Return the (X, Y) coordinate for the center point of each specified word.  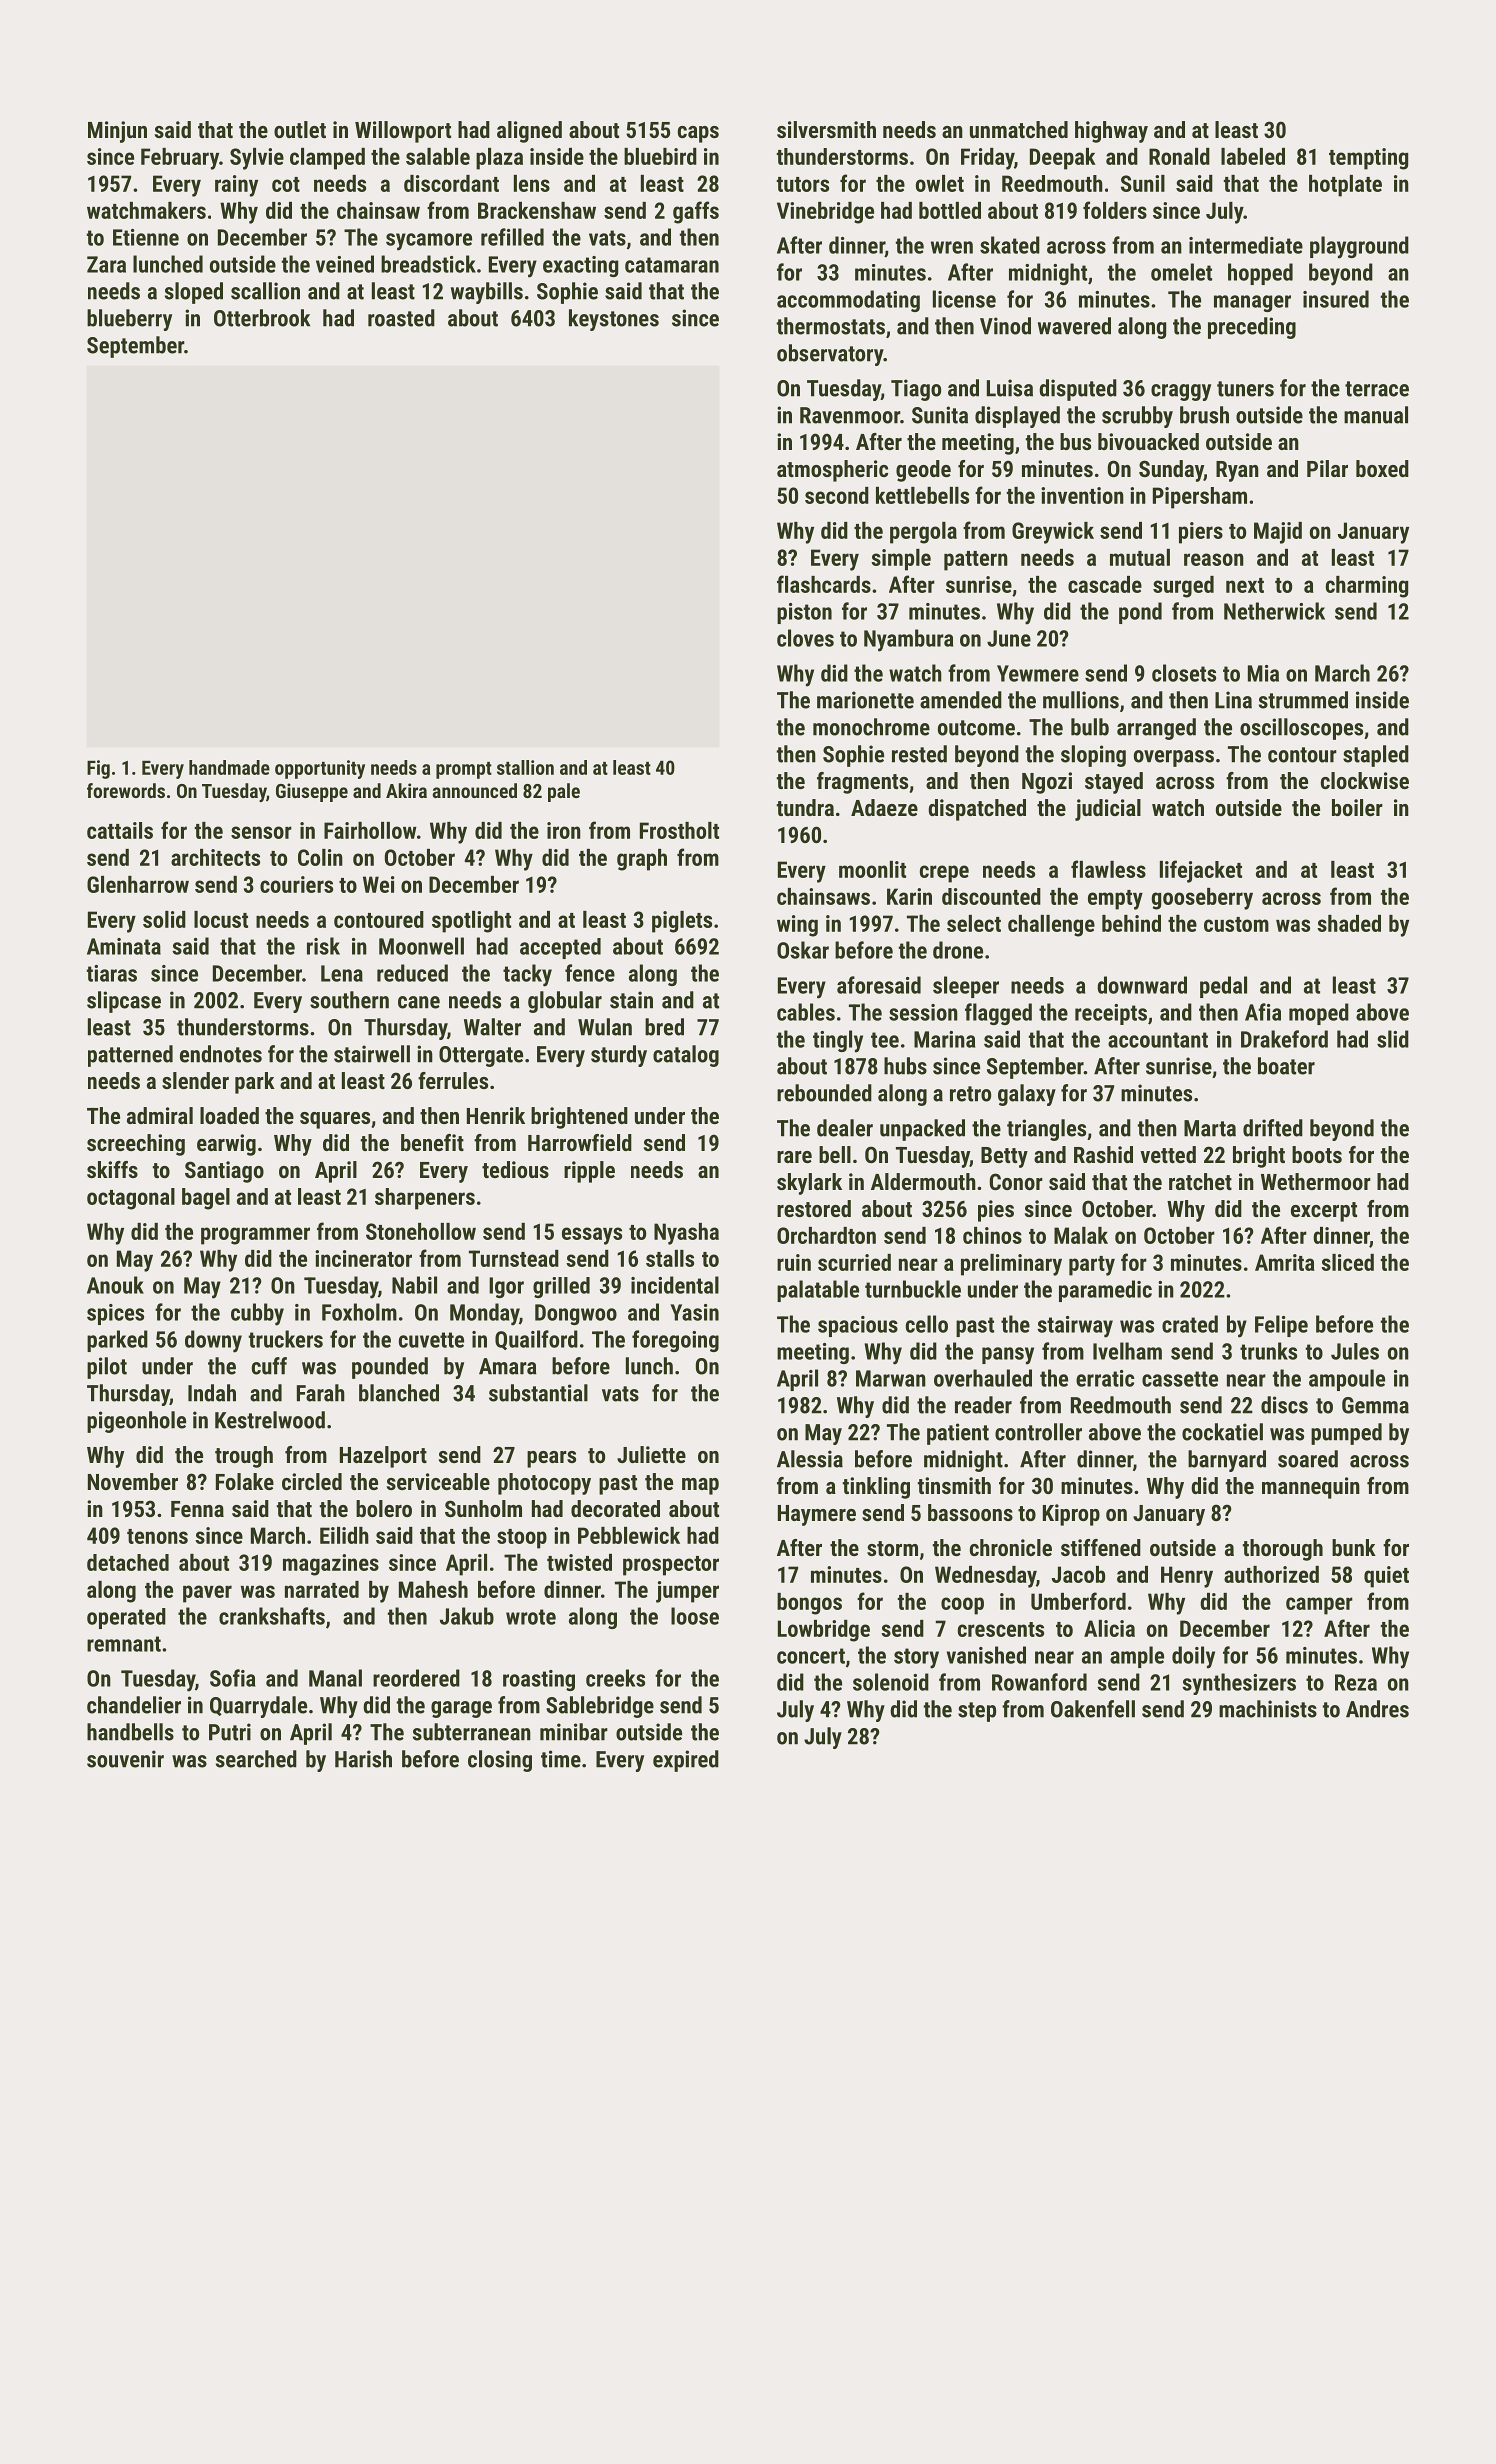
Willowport (403, 132)
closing (500, 1761)
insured (1336, 299)
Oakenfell (1093, 1709)
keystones (614, 320)
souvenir (125, 1759)
